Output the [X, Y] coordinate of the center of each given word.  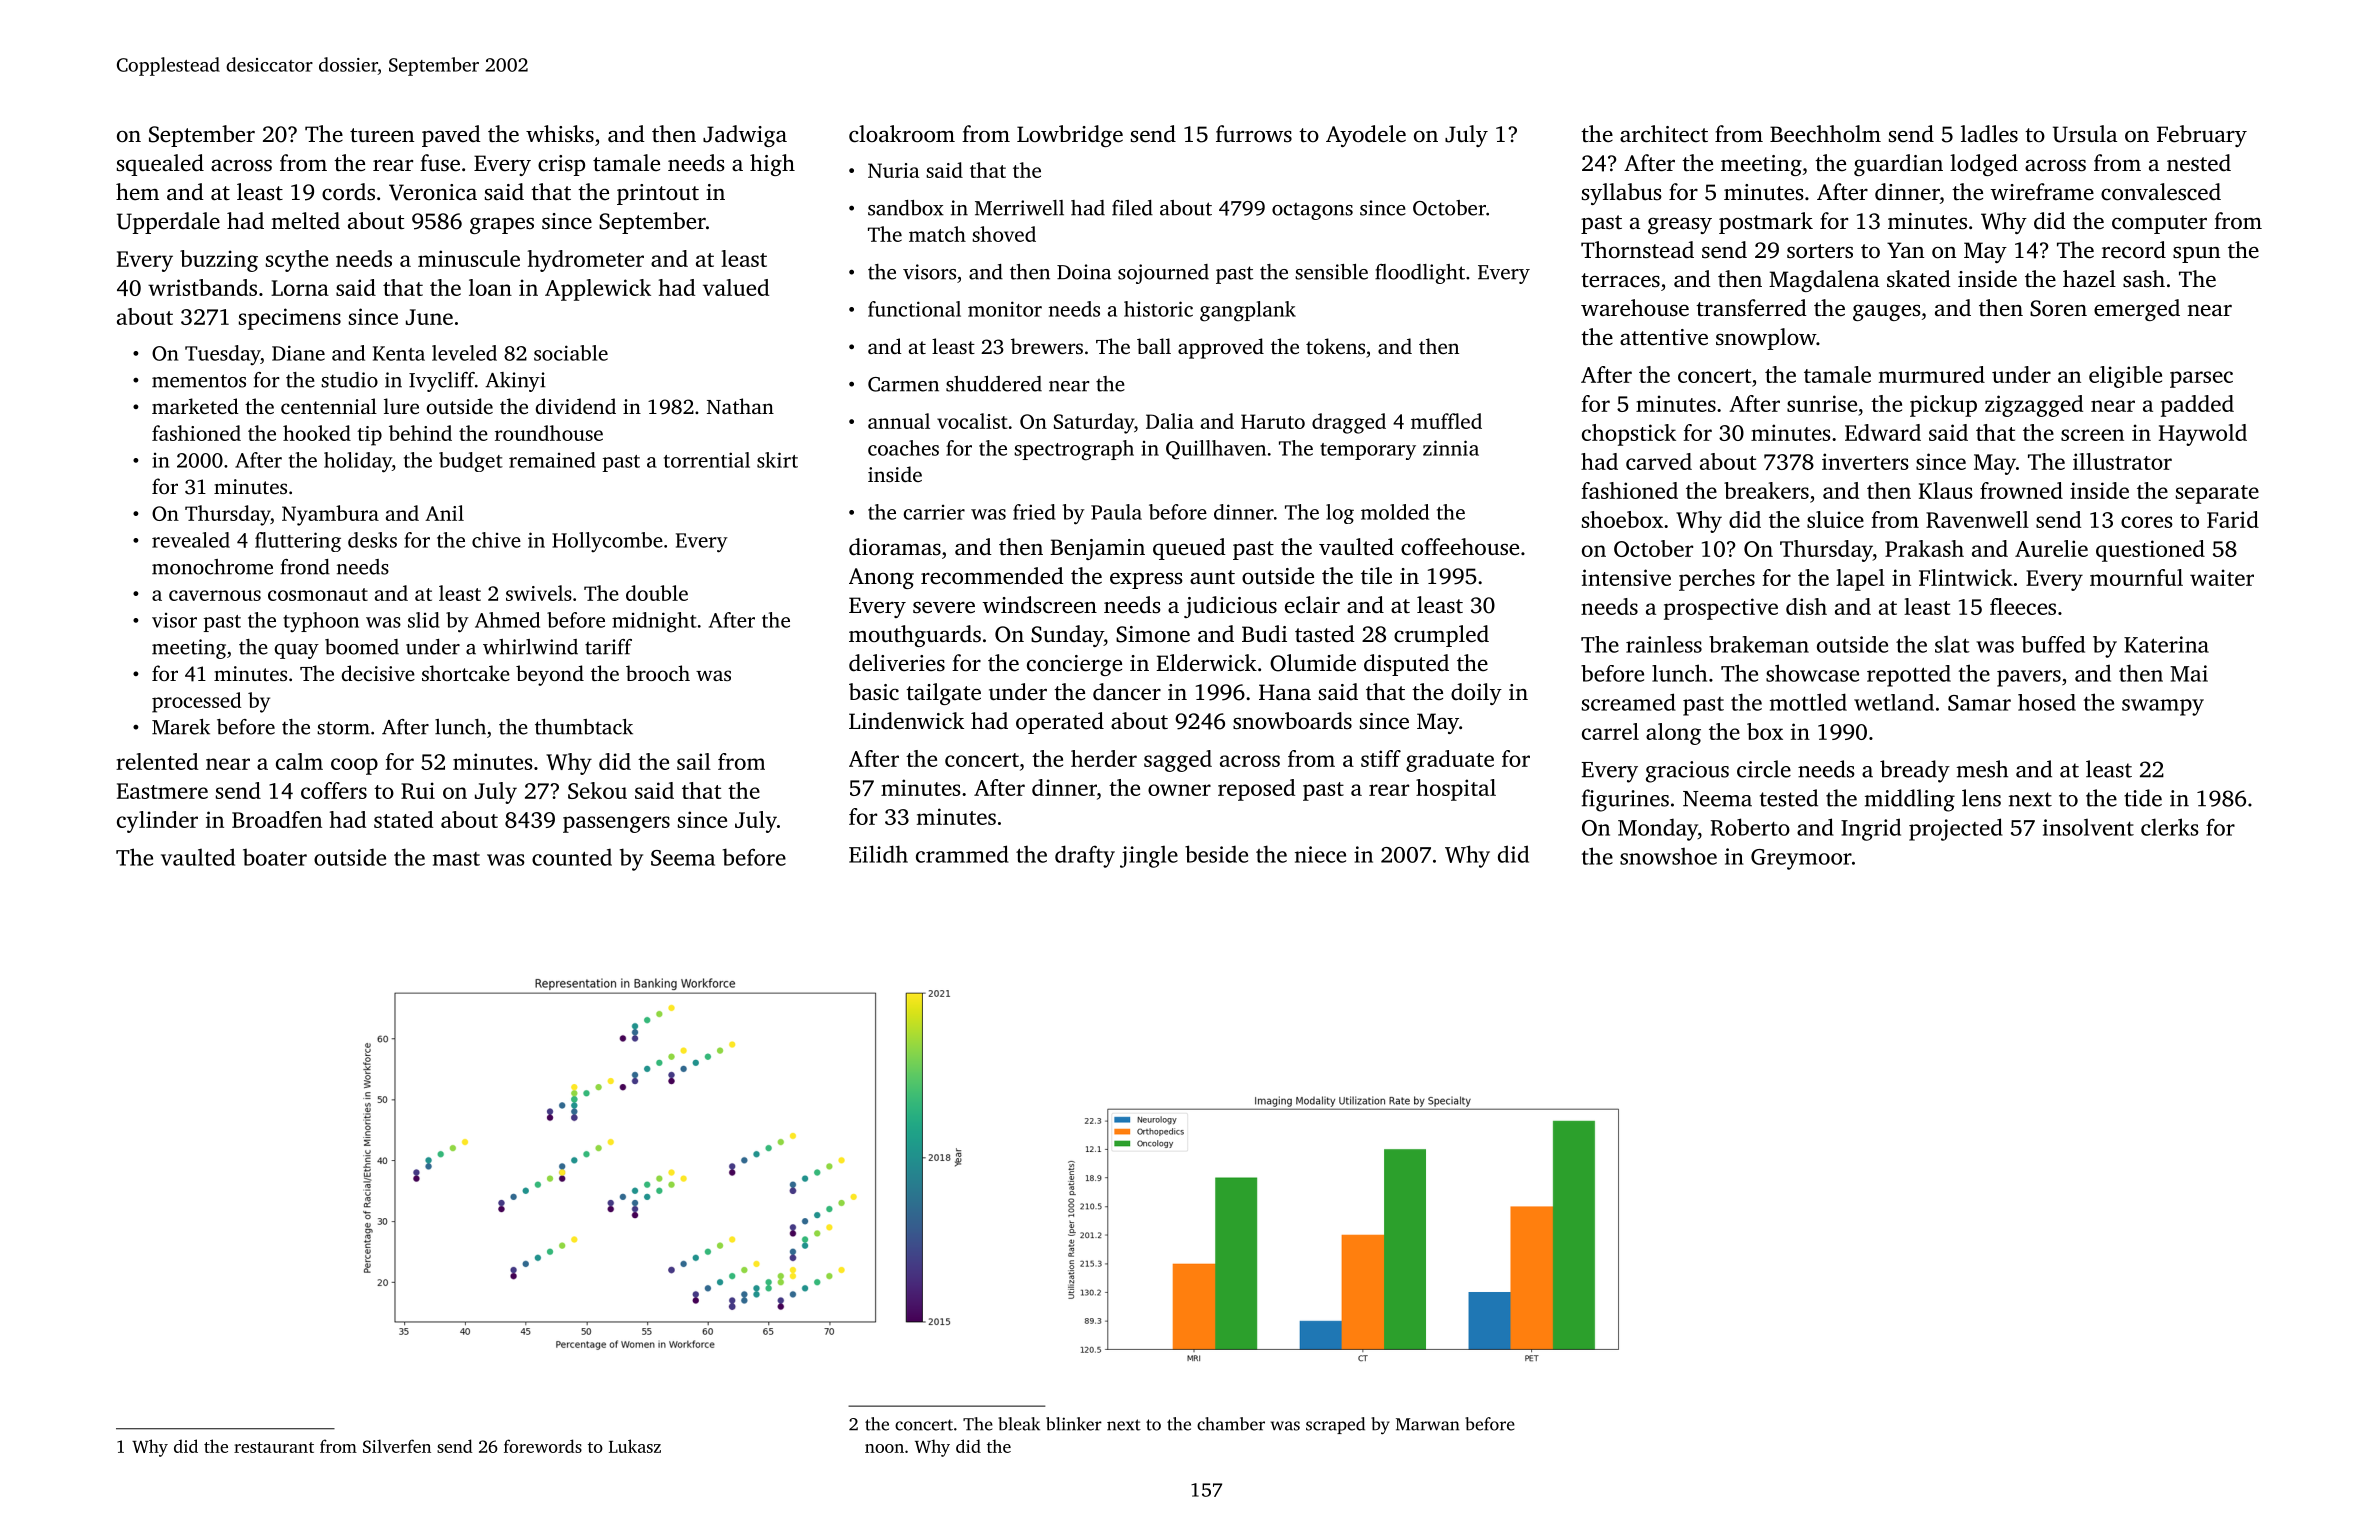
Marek [181, 727]
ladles [1989, 134]
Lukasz [635, 1446]
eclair [1312, 605]
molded [1395, 512]
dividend [576, 406]
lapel [1860, 580]
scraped [1335, 1425]
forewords [543, 1446]
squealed [160, 165]
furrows [1254, 133]
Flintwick [1966, 577]
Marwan [1427, 1424]
